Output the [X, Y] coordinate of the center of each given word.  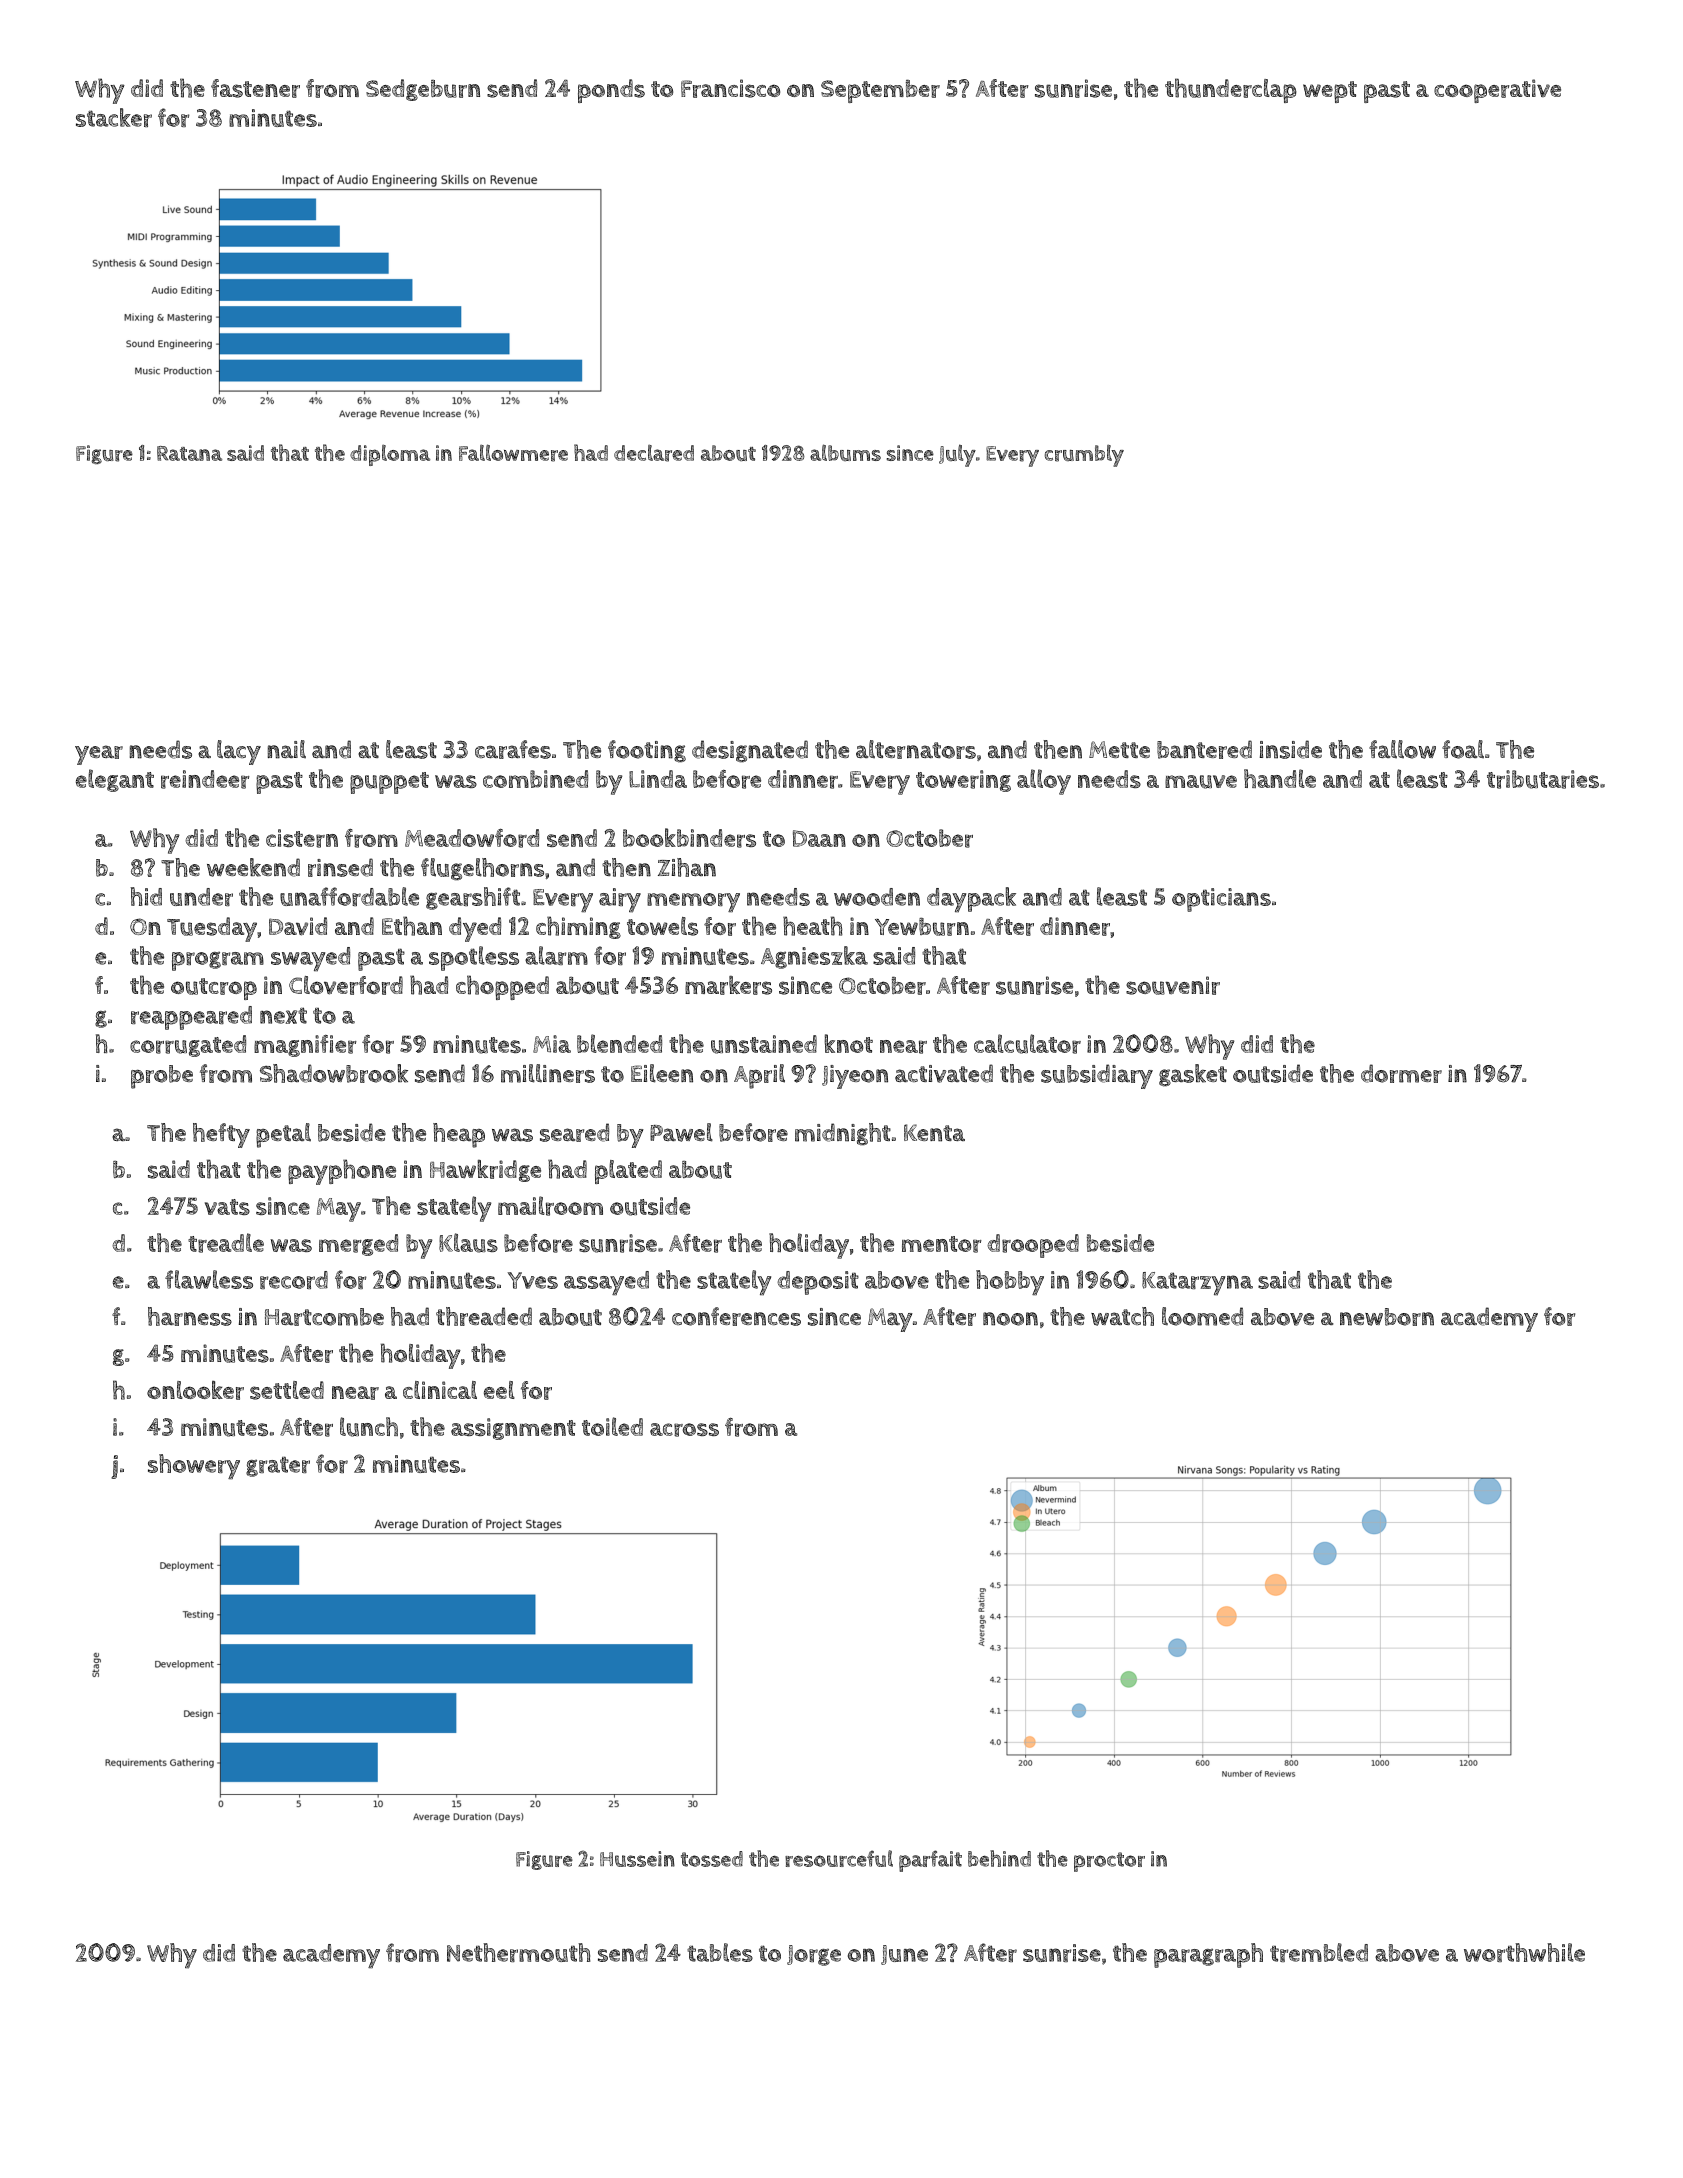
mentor [942, 1244]
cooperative [1497, 91]
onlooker [195, 1390]
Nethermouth [518, 1952]
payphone [342, 1172]
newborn [1387, 1317]
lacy [239, 752]
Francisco [730, 88]
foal [1463, 749]
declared [654, 453]
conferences [736, 1316]
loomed [1202, 1316]
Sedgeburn [423, 90]
